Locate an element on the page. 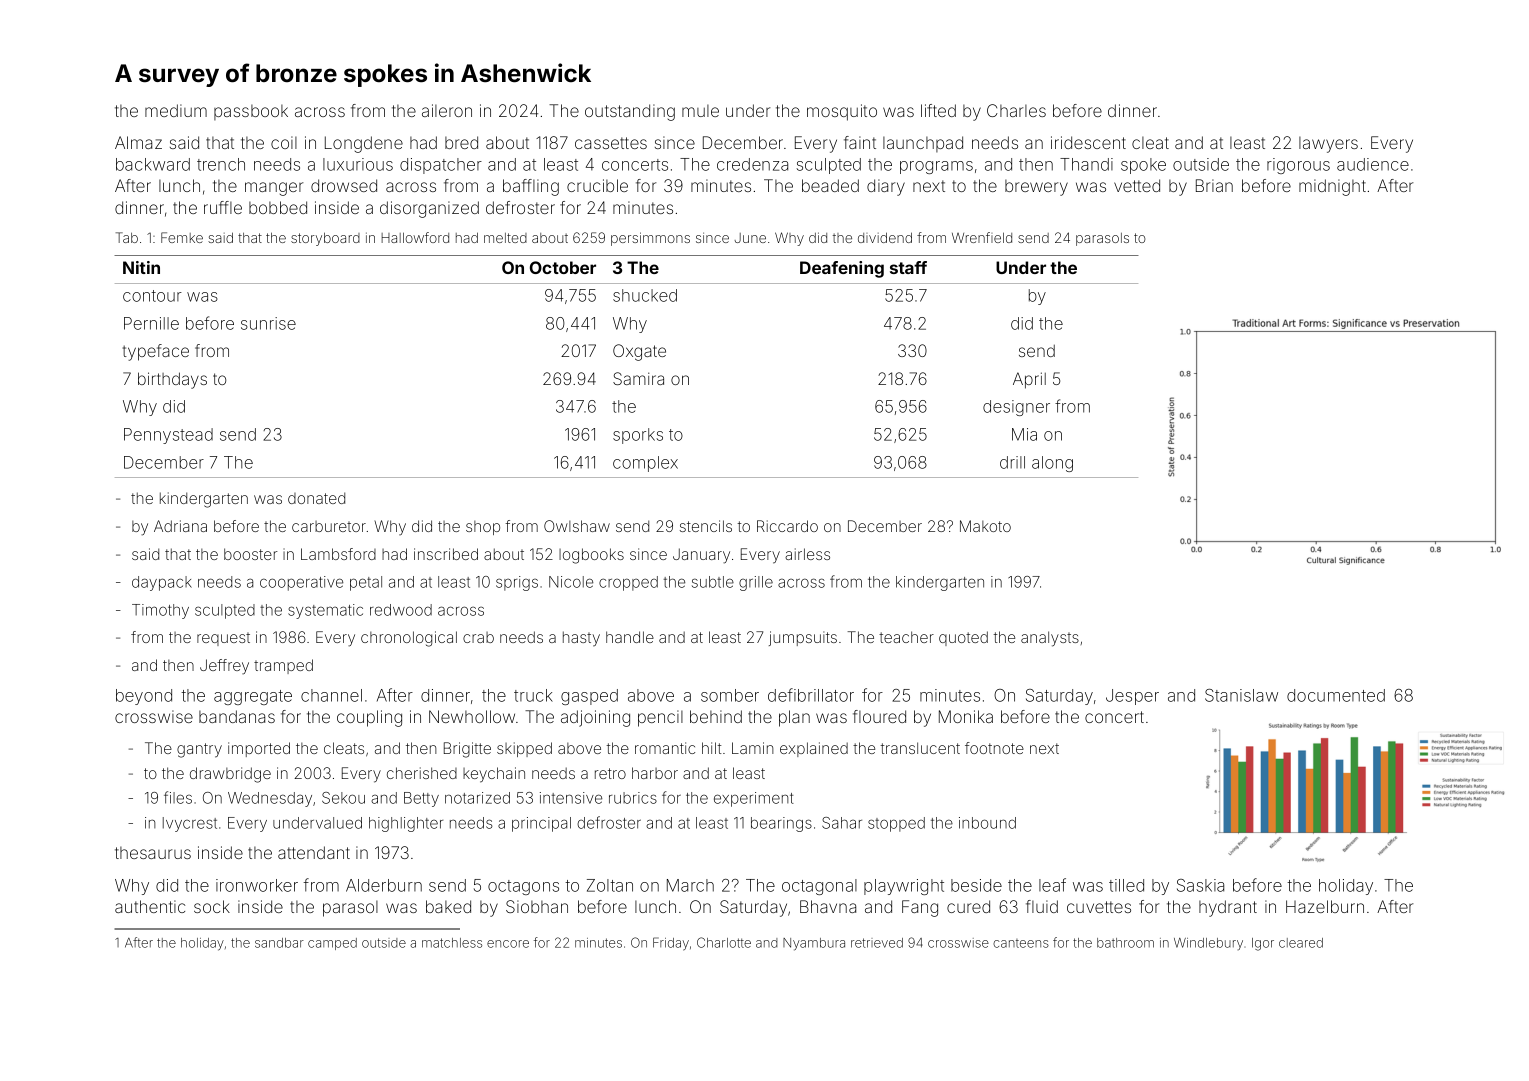 This image has width=1529, height=1081. passbook is located at coordinates (251, 112).
